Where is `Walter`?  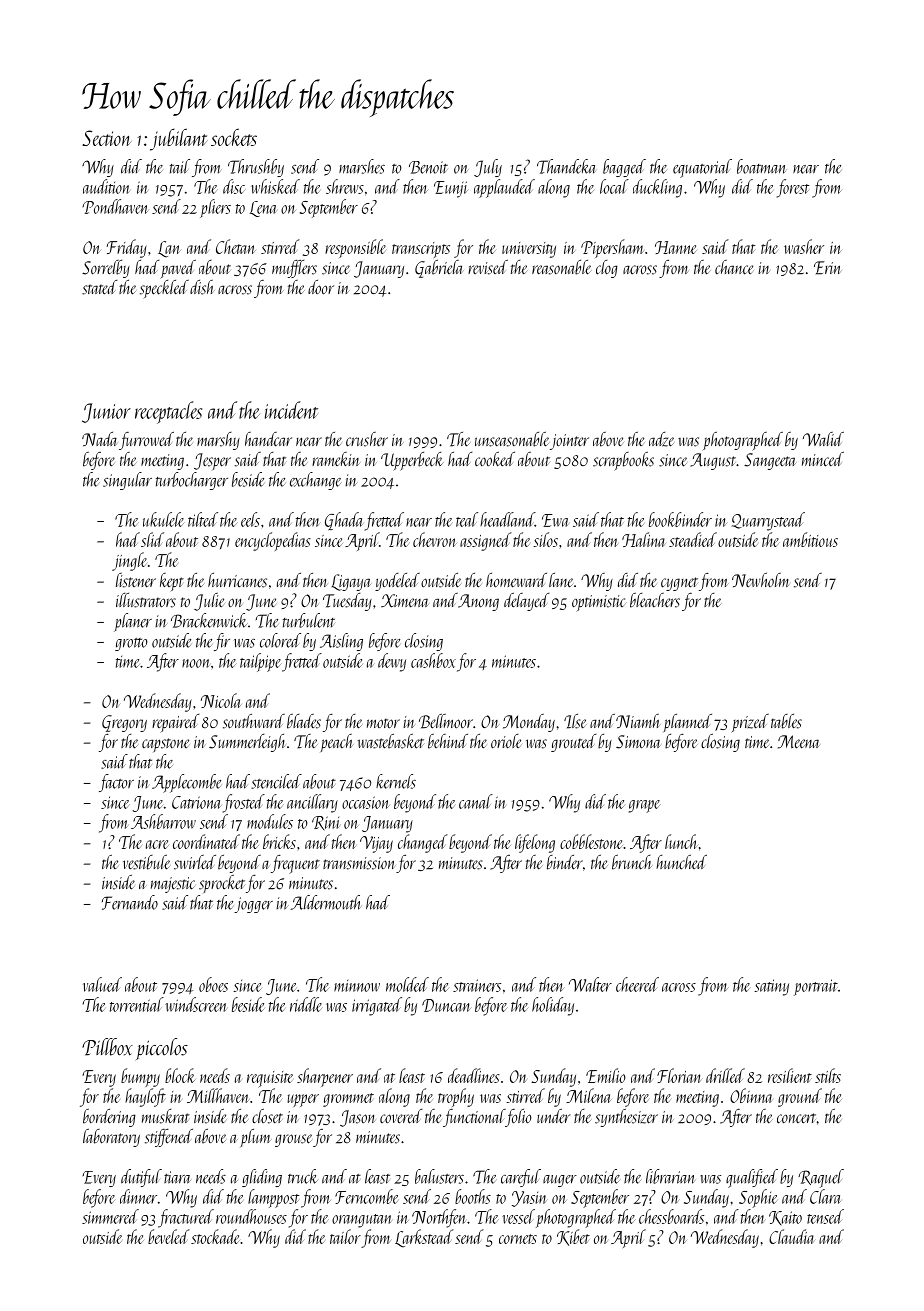
Walter is located at coordinates (590, 984).
